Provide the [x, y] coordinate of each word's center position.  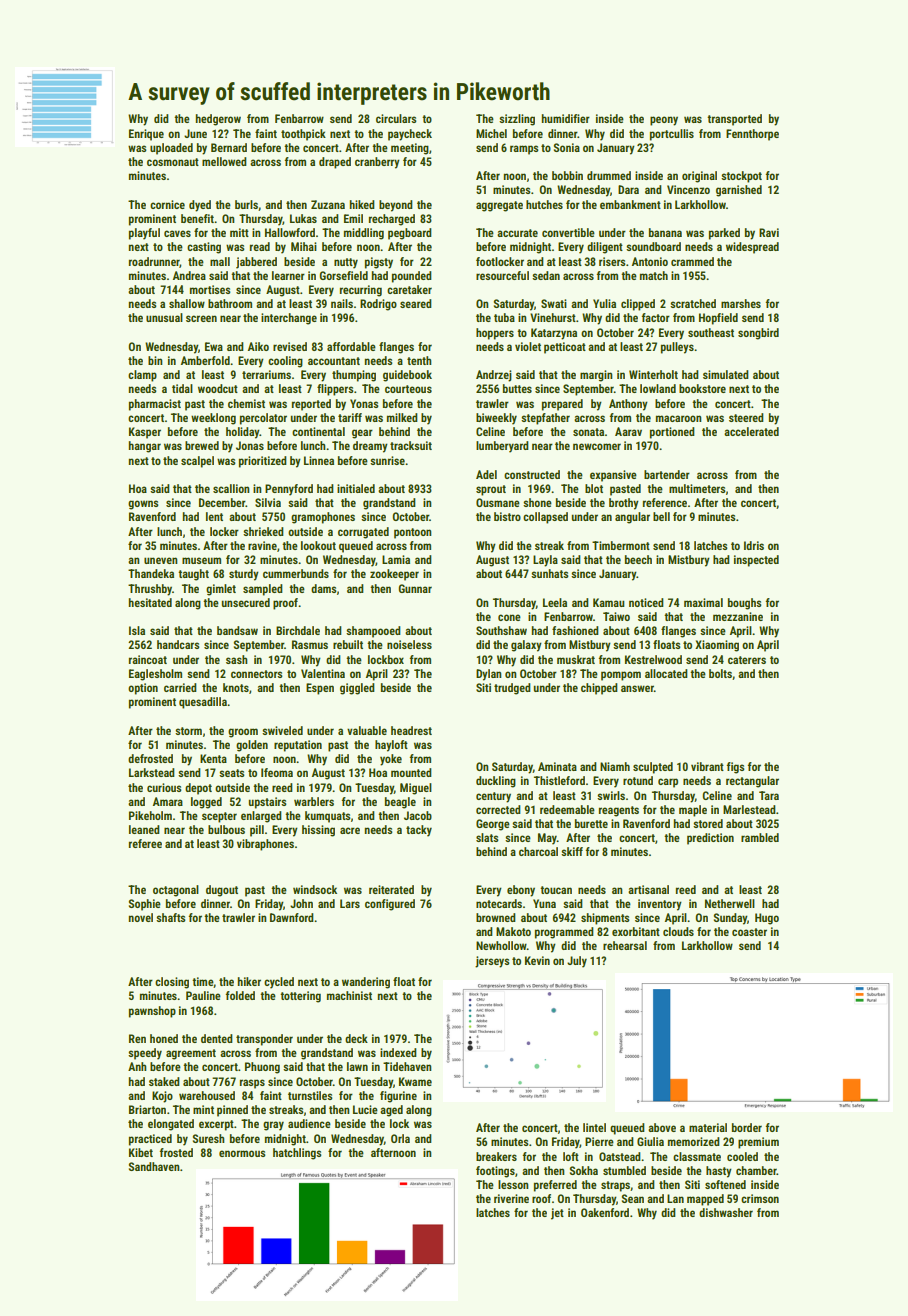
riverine [511, 1198]
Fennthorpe [752, 135]
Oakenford [605, 1212]
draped [335, 163]
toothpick [303, 135]
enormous [242, 1153]
